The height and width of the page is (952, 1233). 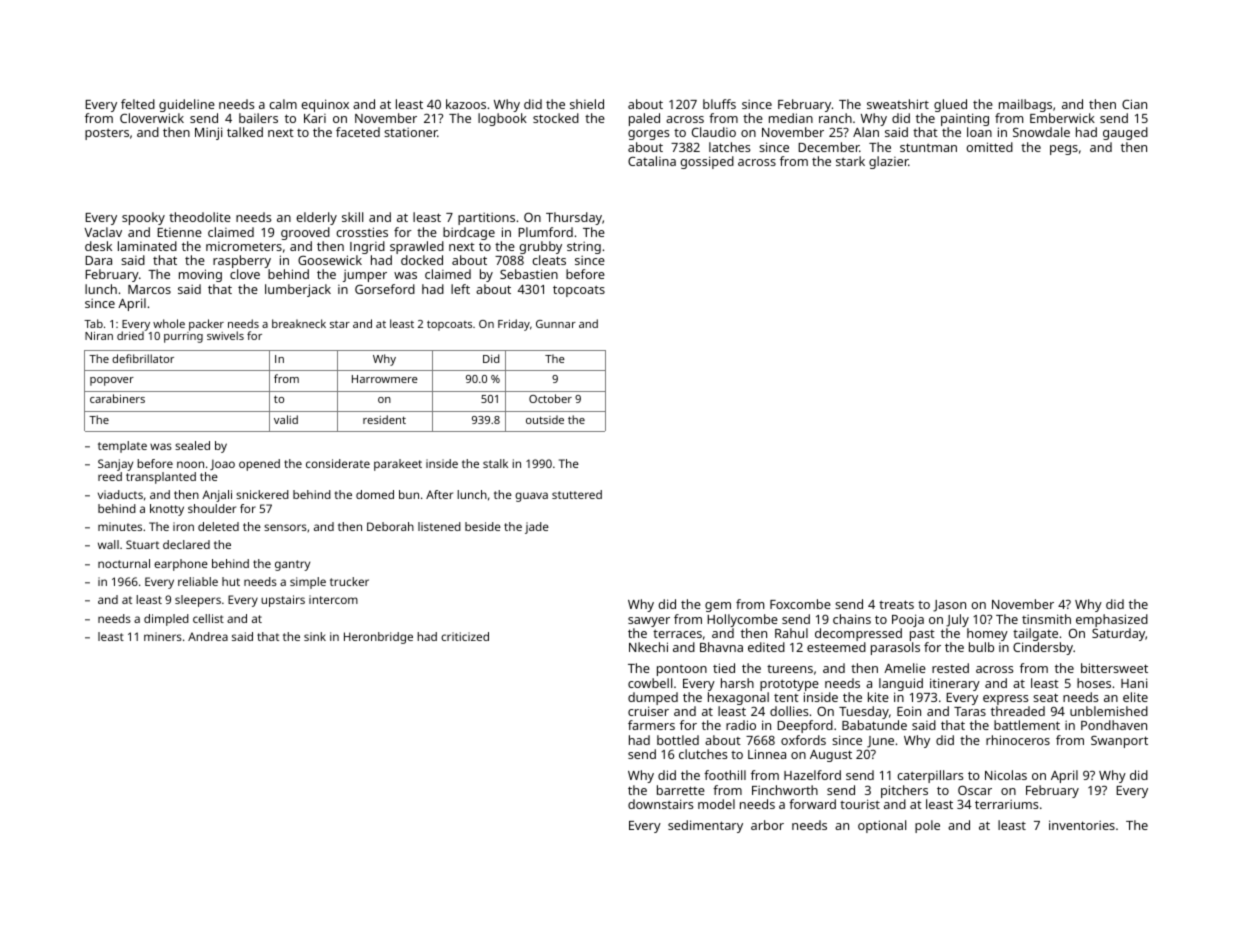 I want to click on breakneck, so click(x=299, y=323).
